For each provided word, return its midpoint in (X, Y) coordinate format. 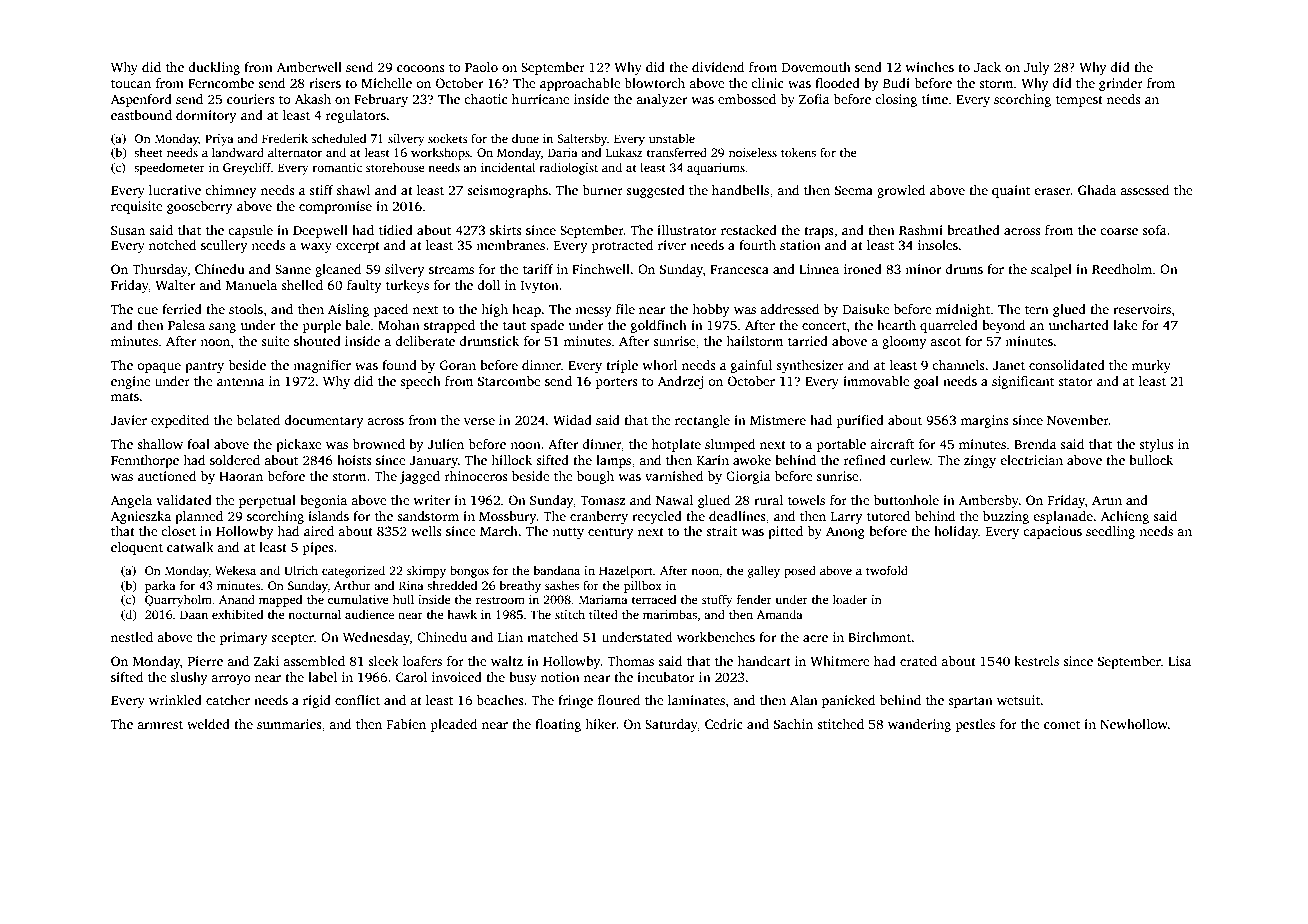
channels (958, 365)
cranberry (599, 517)
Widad (572, 420)
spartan (970, 702)
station (800, 245)
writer (431, 500)
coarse (1119, 231)
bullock (1151, 460)
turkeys (407, 286)
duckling (214, 68)
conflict (357, 700)
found (399, 365)
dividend (718, 67)
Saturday (671, 725)
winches (929, 67)
